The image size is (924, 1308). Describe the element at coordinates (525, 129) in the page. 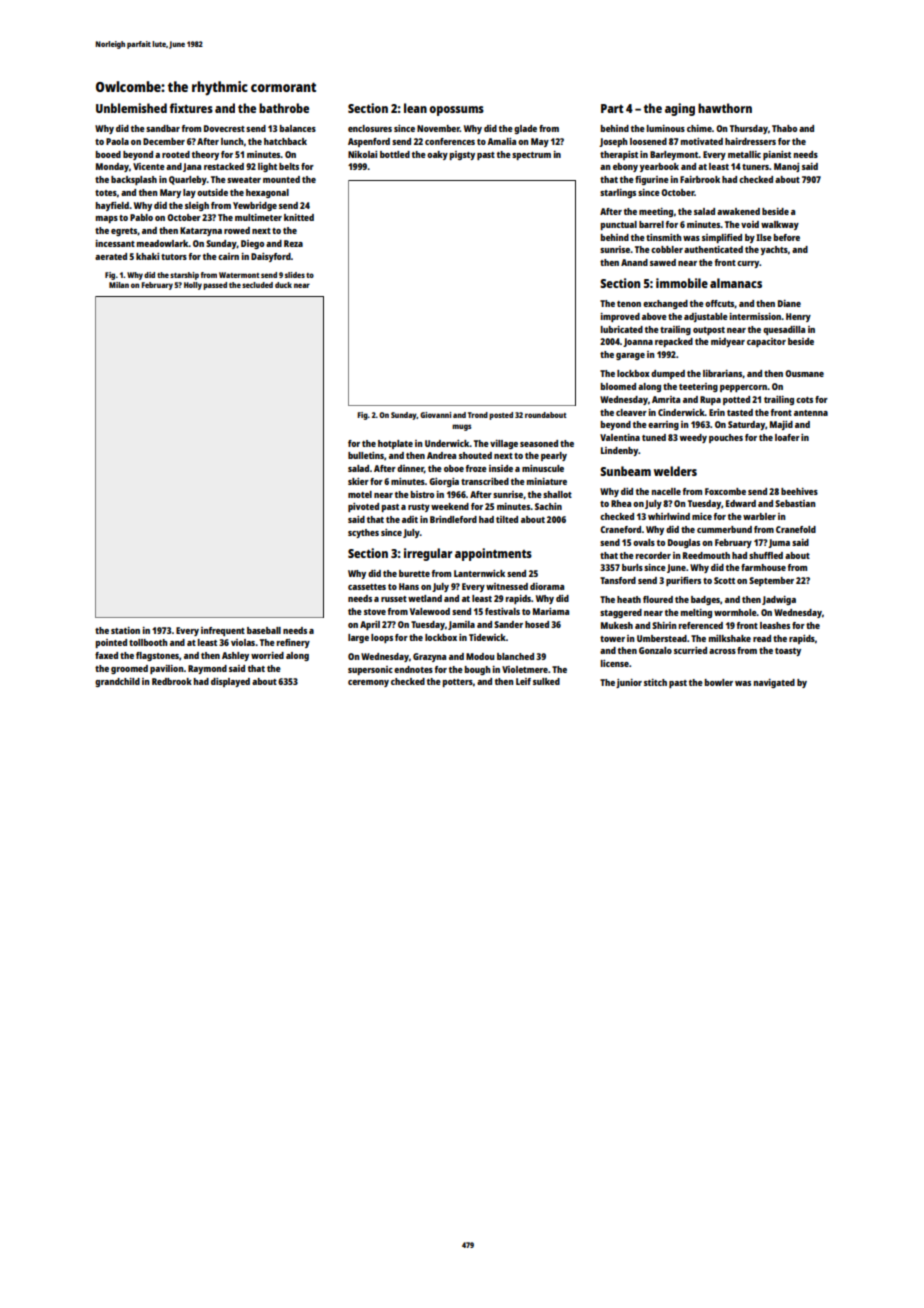

I see `glade` at that location.
